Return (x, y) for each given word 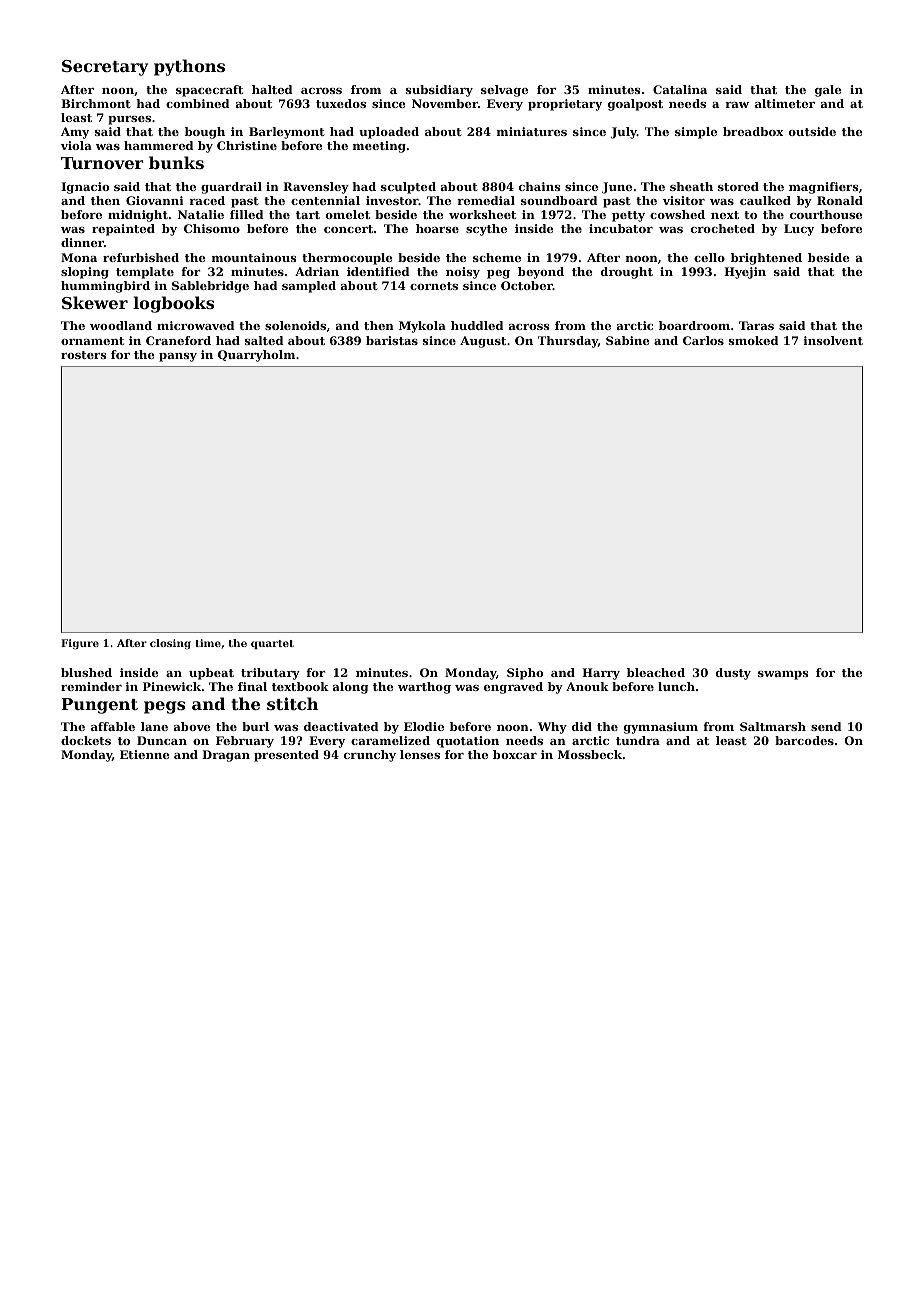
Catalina (680, 89)
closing (170, 644)
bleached (656, 672)
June (617, 188)
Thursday (568, 342)
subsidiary (439, 91)
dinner (82, 242)
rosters (84, 355)
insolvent (833, 340)
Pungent (100, 706)
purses (129, 120)
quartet (272, 644)
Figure (80, 644)
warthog (424, 688)
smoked (753, 340)
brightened (766, 259)
